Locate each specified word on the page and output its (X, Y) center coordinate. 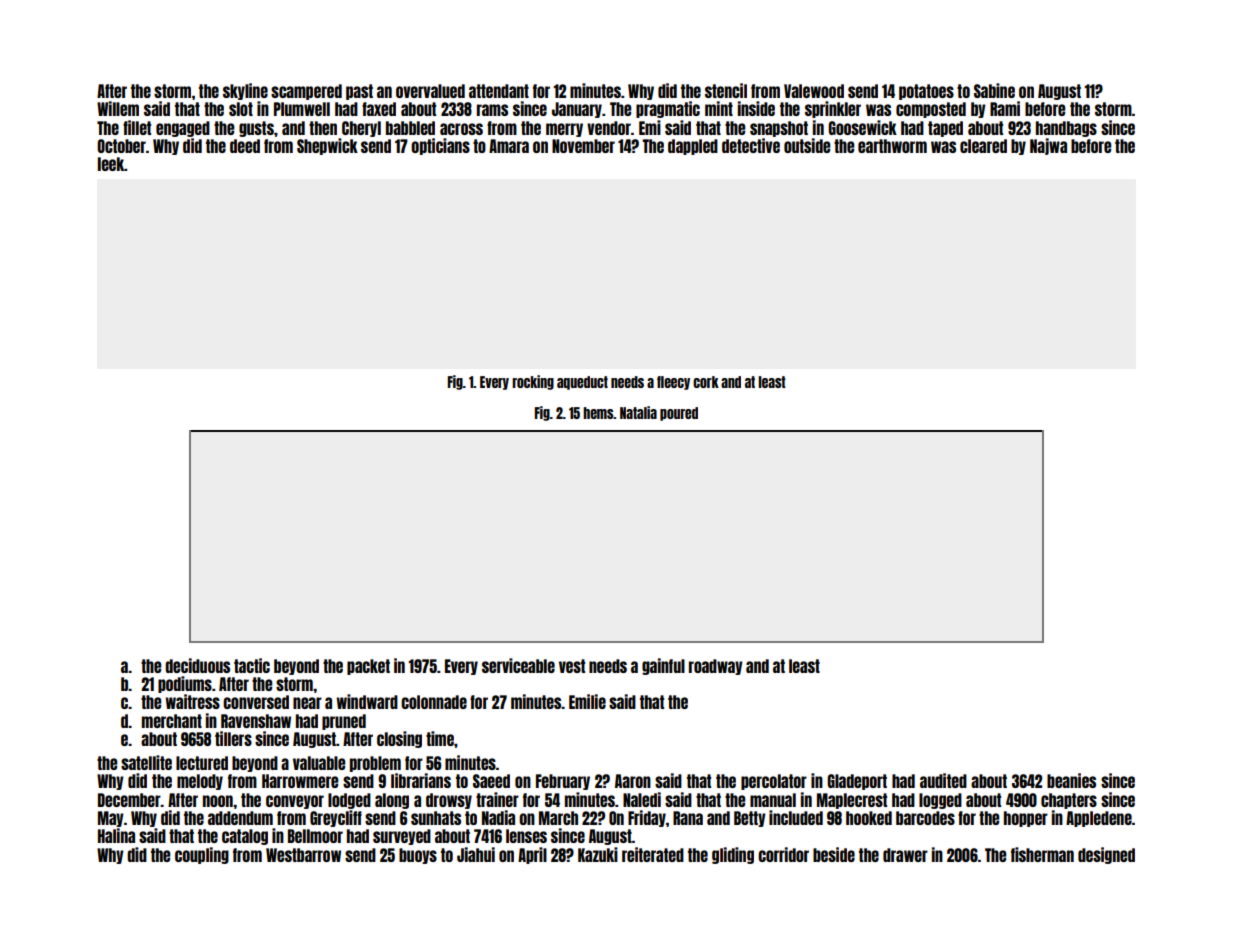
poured (679, 414)
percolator (774, 782)
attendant (499, 91)
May (111, 819)
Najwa (1048, 146)
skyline (245, 91)
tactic (252, 665)
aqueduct (582, 383)
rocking (533, 382)
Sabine (994, 90)
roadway (716, 667)
